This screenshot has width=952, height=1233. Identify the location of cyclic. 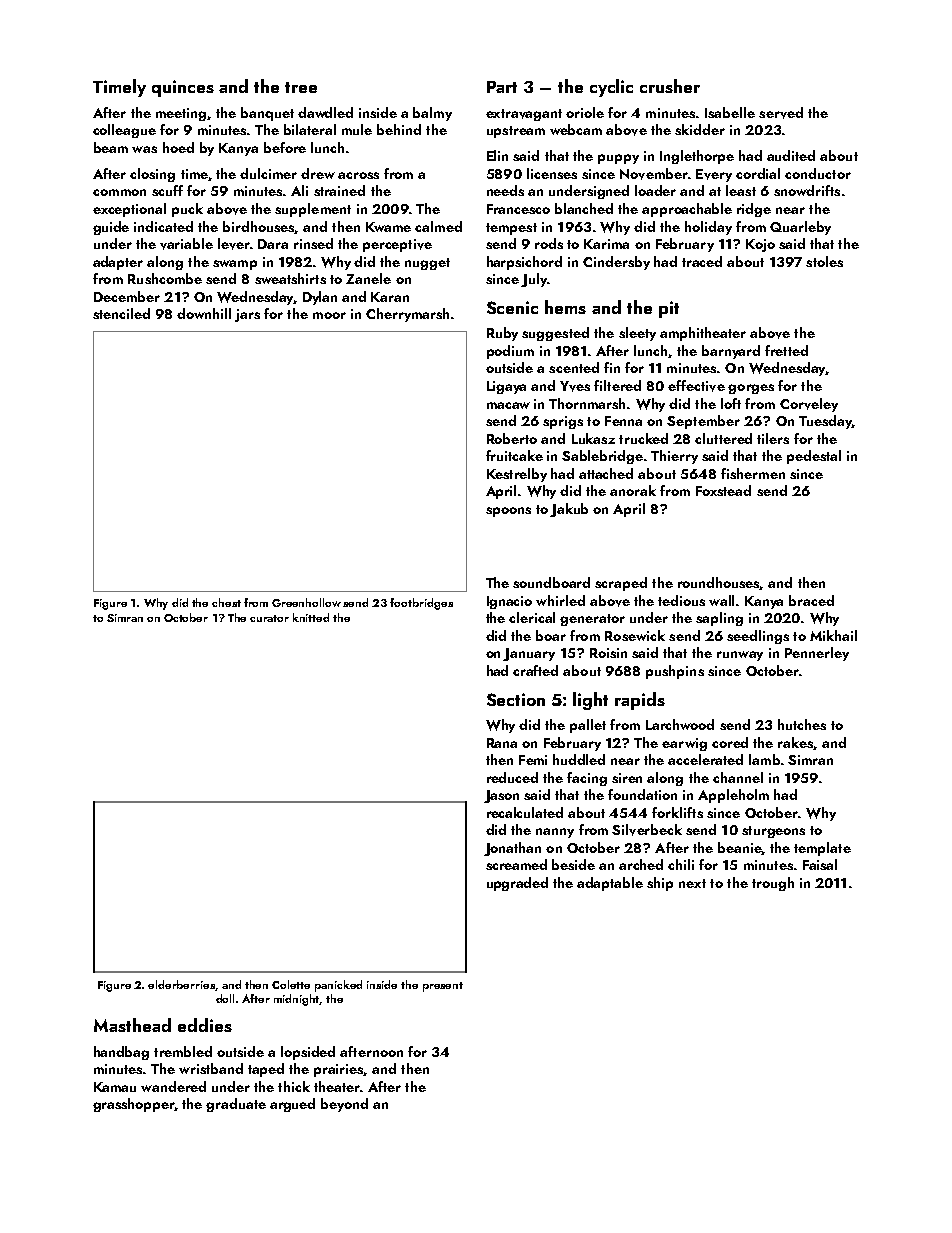
(611, 88).
